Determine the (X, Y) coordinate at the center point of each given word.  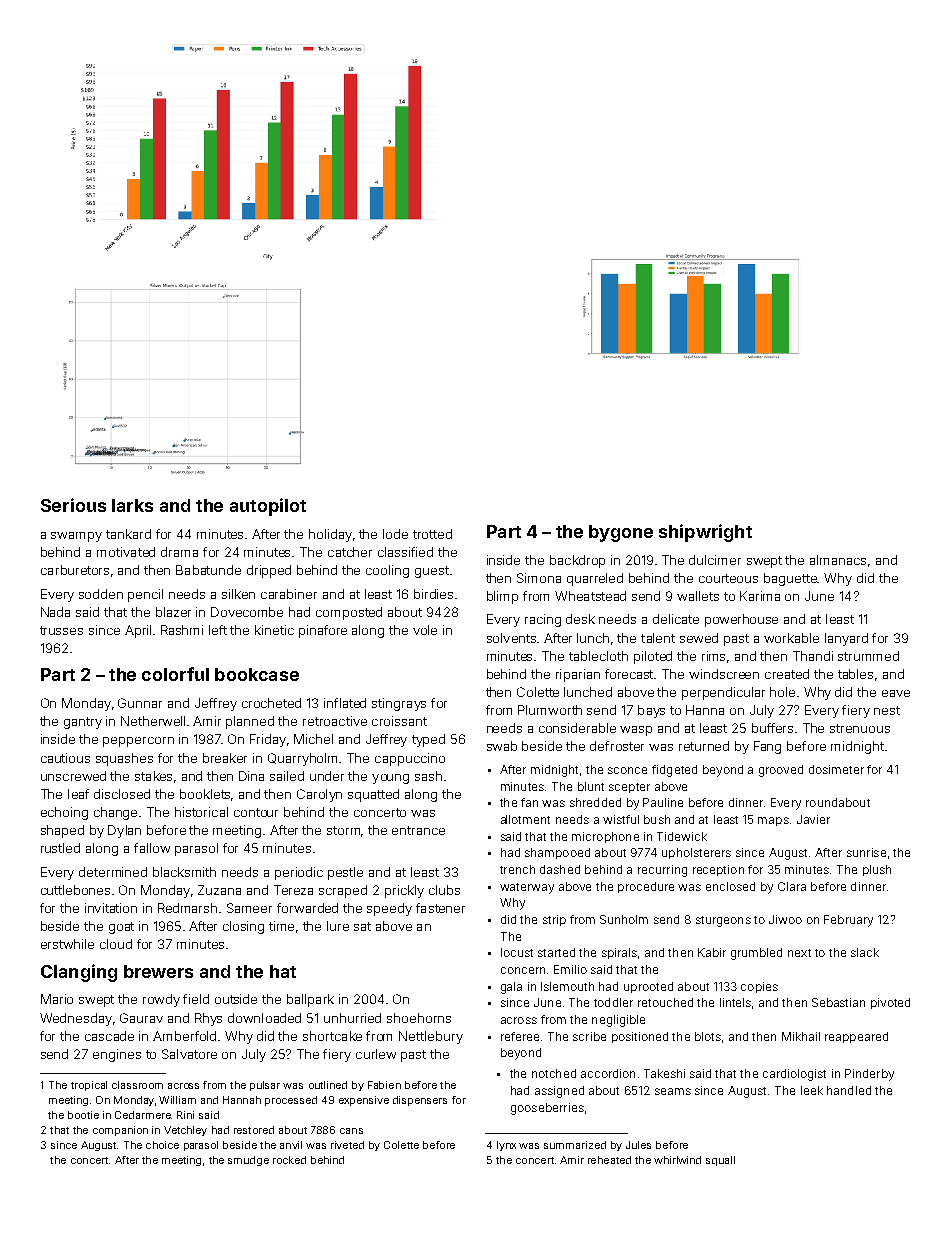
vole (425, 630)
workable (791, 638)
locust (517, 952)
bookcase (257, 674)
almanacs (838, 560)
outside (236, 999)
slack (865, 952)
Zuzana (219, 890)
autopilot (268, 507)
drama (179, 552)
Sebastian (838, 1002)
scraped (343, 891)
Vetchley (185, 1131)
